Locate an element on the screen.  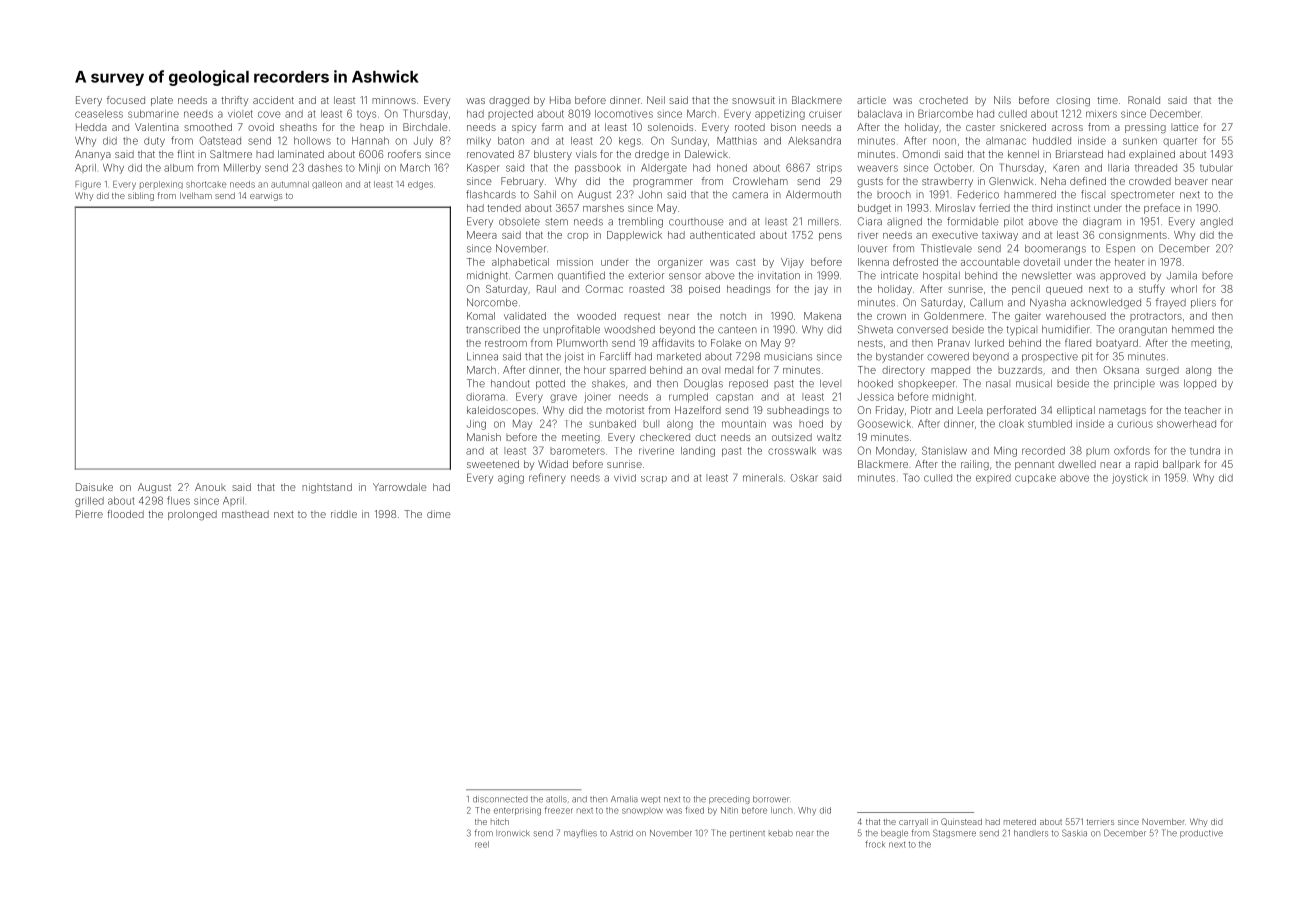
perforated is located at coordinates (1011, 411).
